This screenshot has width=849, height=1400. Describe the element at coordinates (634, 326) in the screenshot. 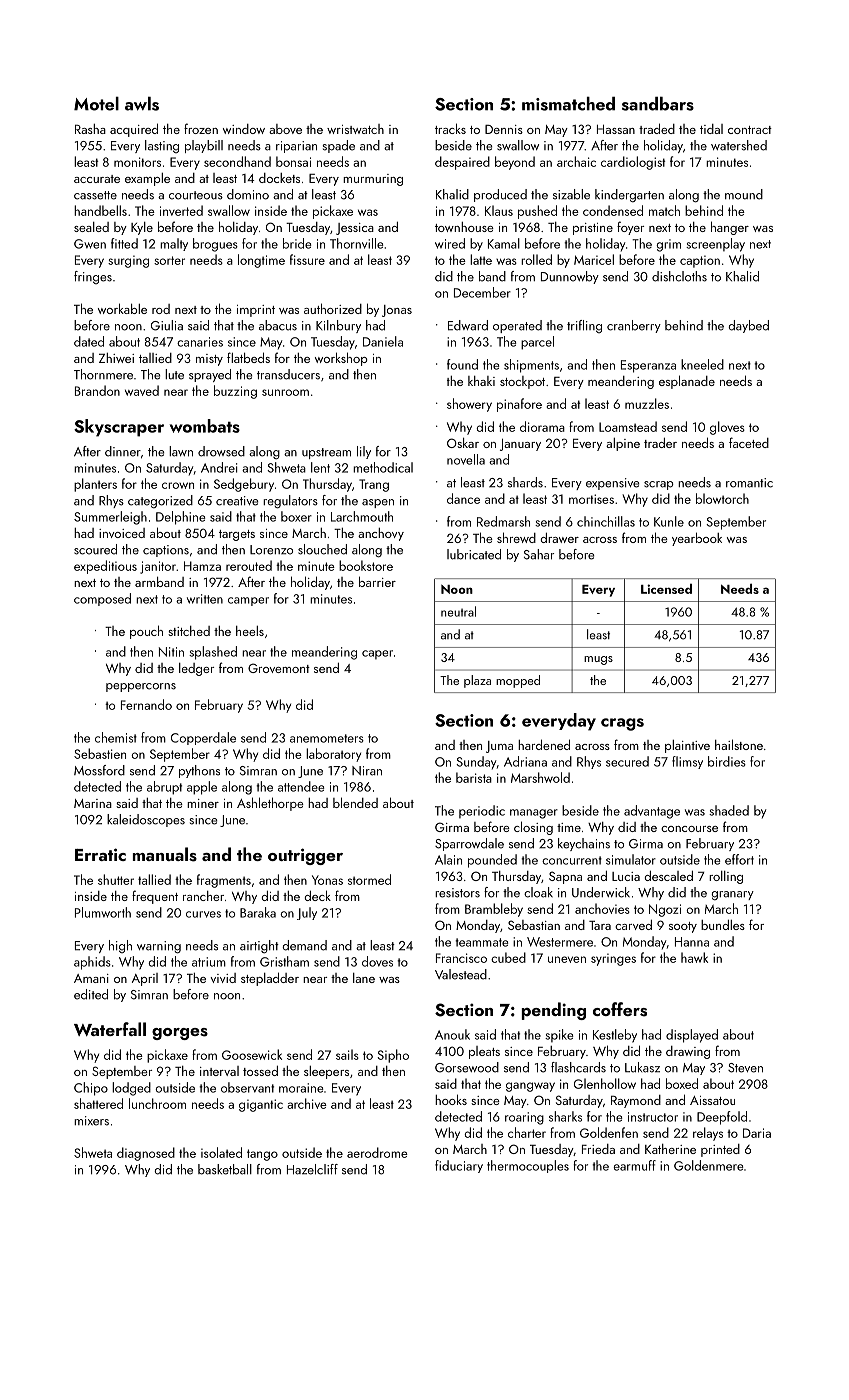

I see `cranberry` at that location.
